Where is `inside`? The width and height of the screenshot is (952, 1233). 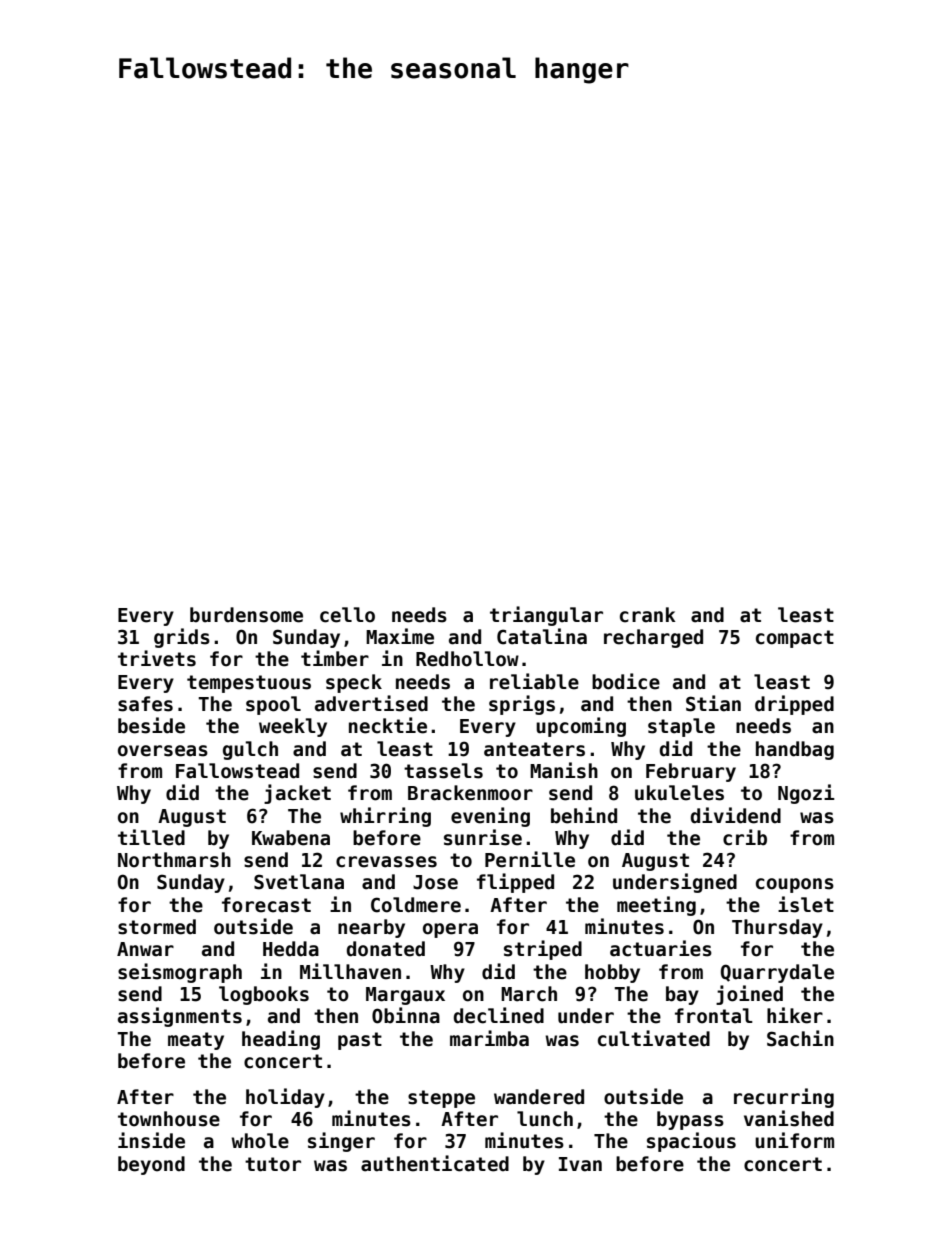 inside is located at coordinates (151, 1140).
